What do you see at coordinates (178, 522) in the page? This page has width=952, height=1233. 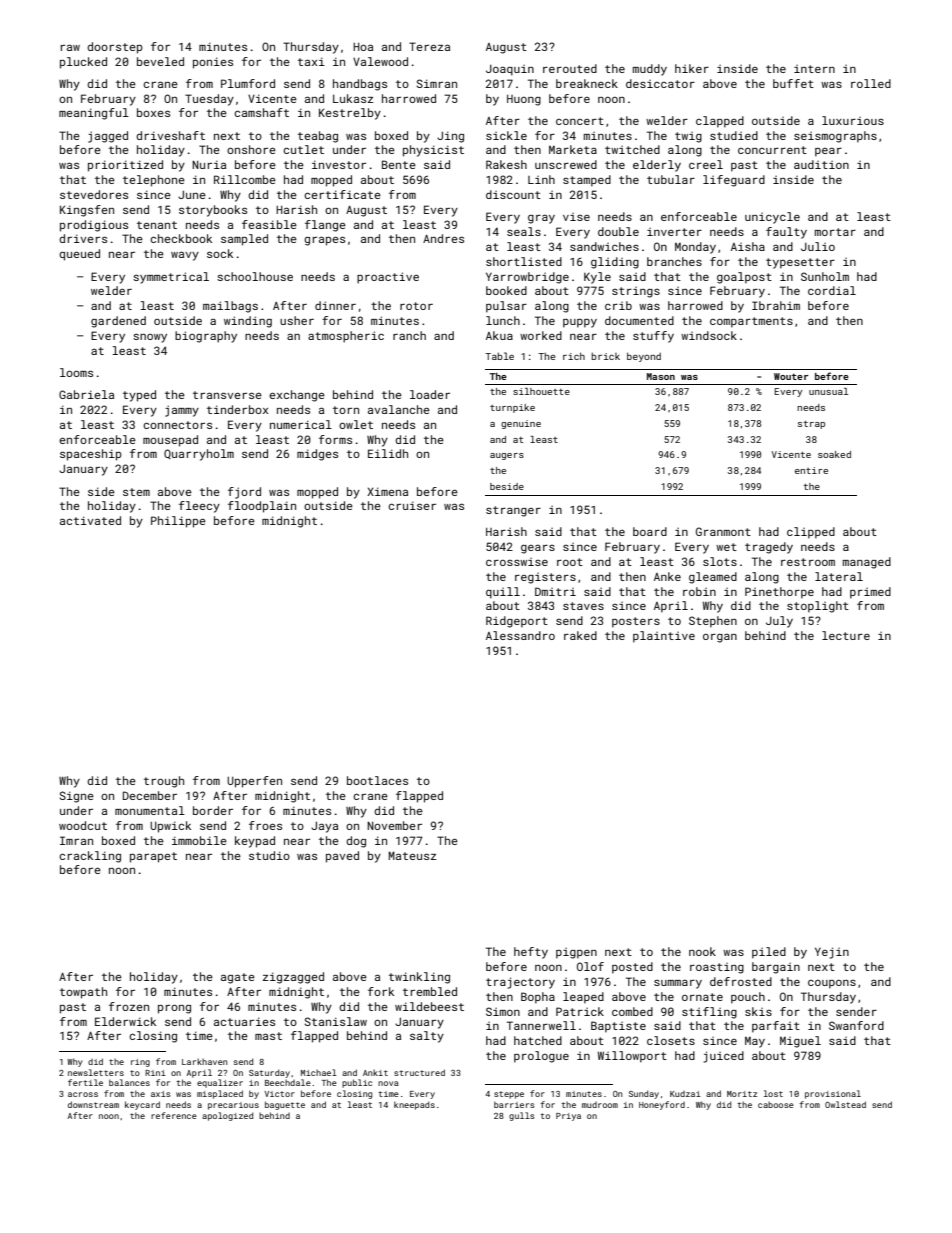 I see `Philippe` at bounding box center [178, 522].
